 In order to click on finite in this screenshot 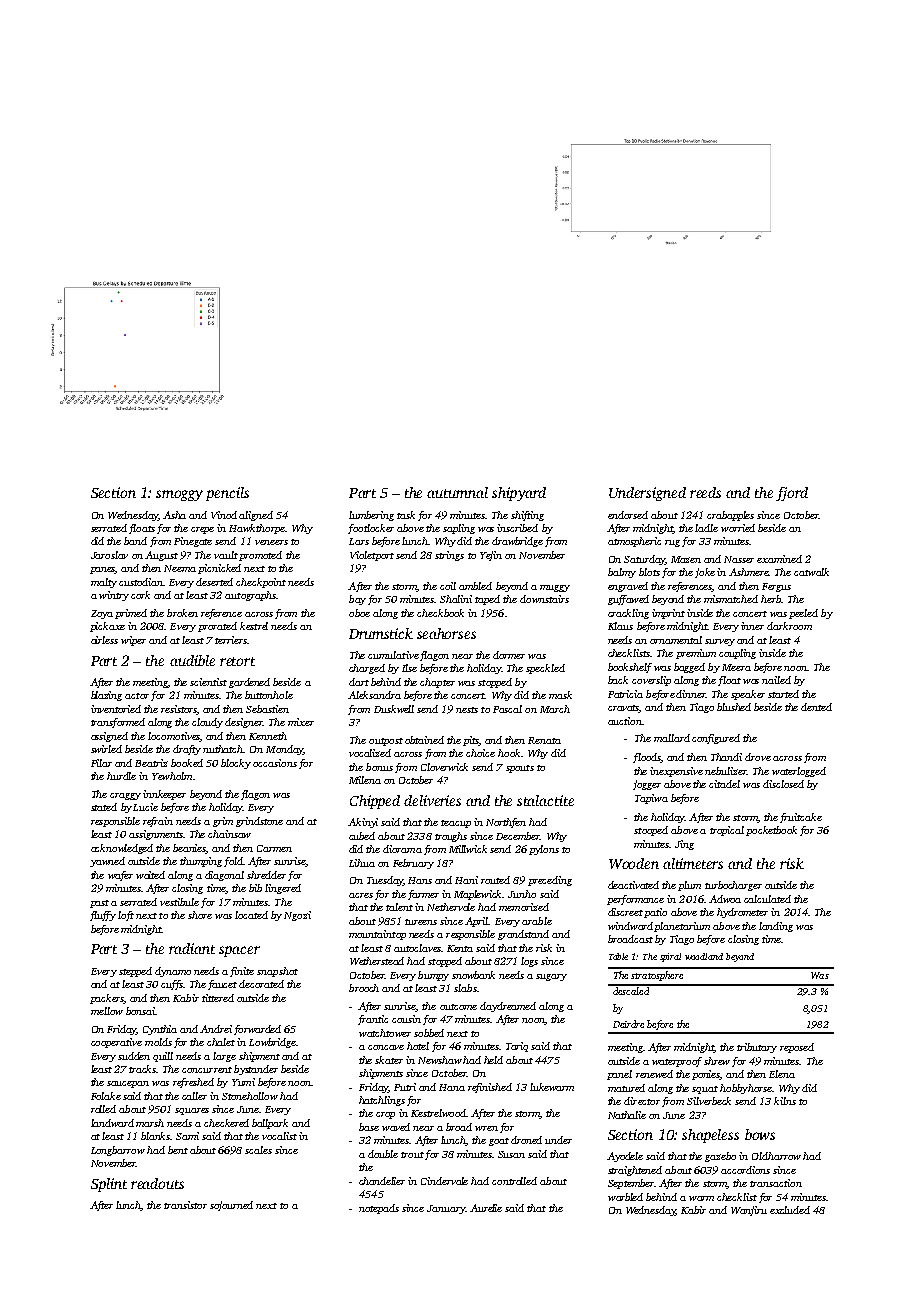, I will do `click(242, 972)`.
